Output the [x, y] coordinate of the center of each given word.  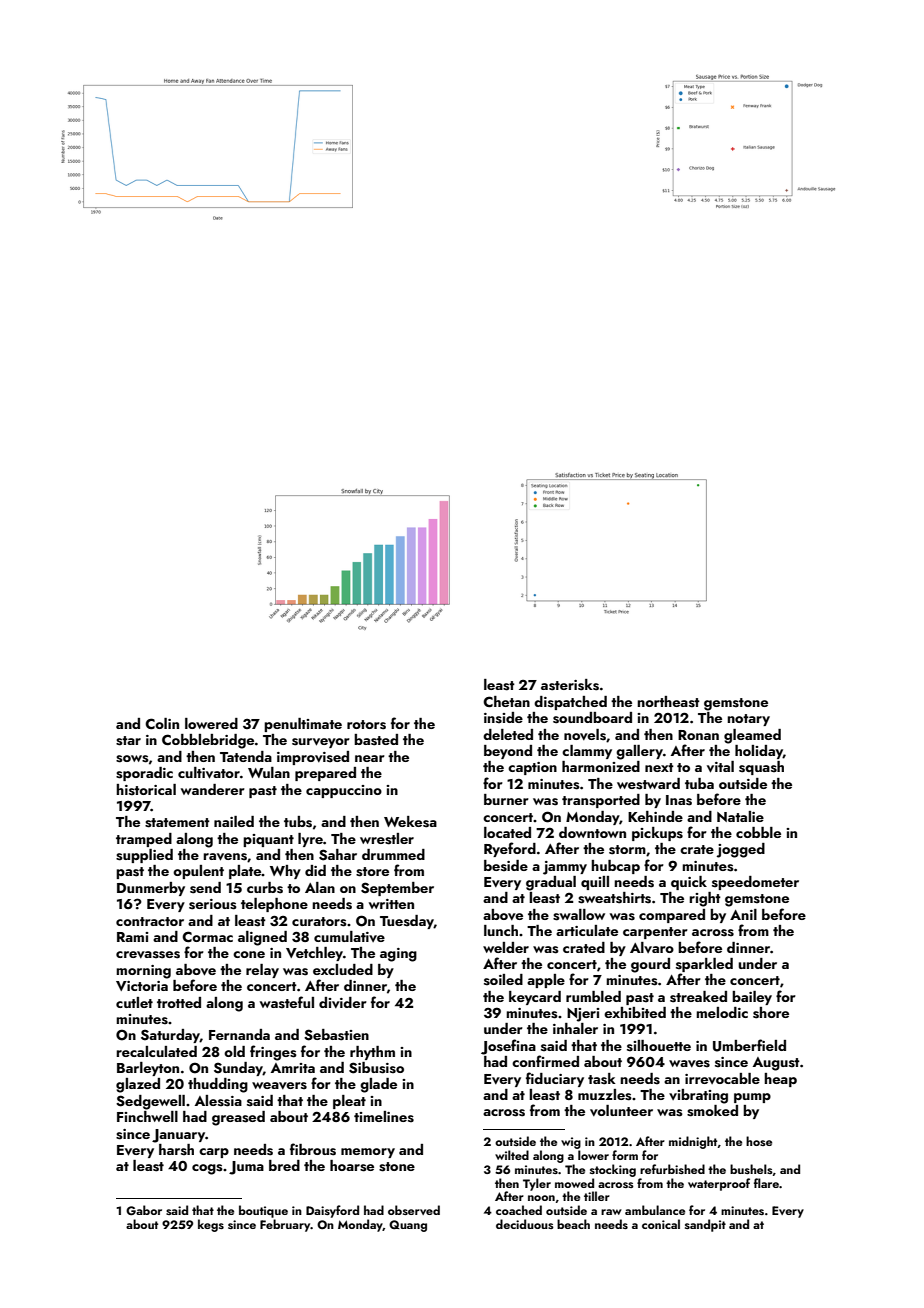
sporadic [144, 774]
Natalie [740, 816]
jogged [740, 850]
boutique [263, 1211]
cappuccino [344, 791]
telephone [274, 905]
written [391, 904]
